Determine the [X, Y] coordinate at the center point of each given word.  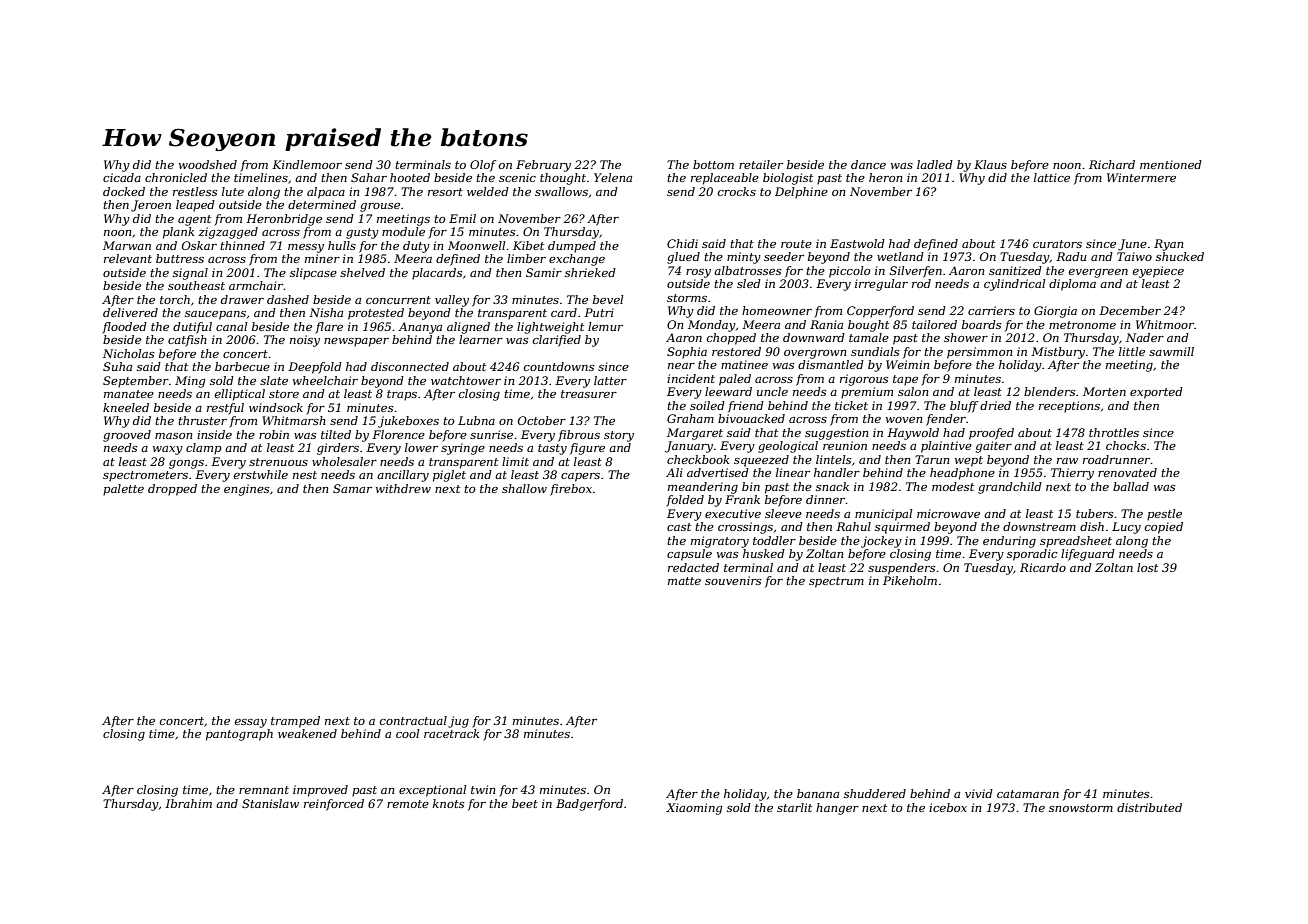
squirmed [902, 528]
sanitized [1015, 270]
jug [458, 722]
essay [251, 723]
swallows [561, 191]
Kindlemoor [307, 164]
